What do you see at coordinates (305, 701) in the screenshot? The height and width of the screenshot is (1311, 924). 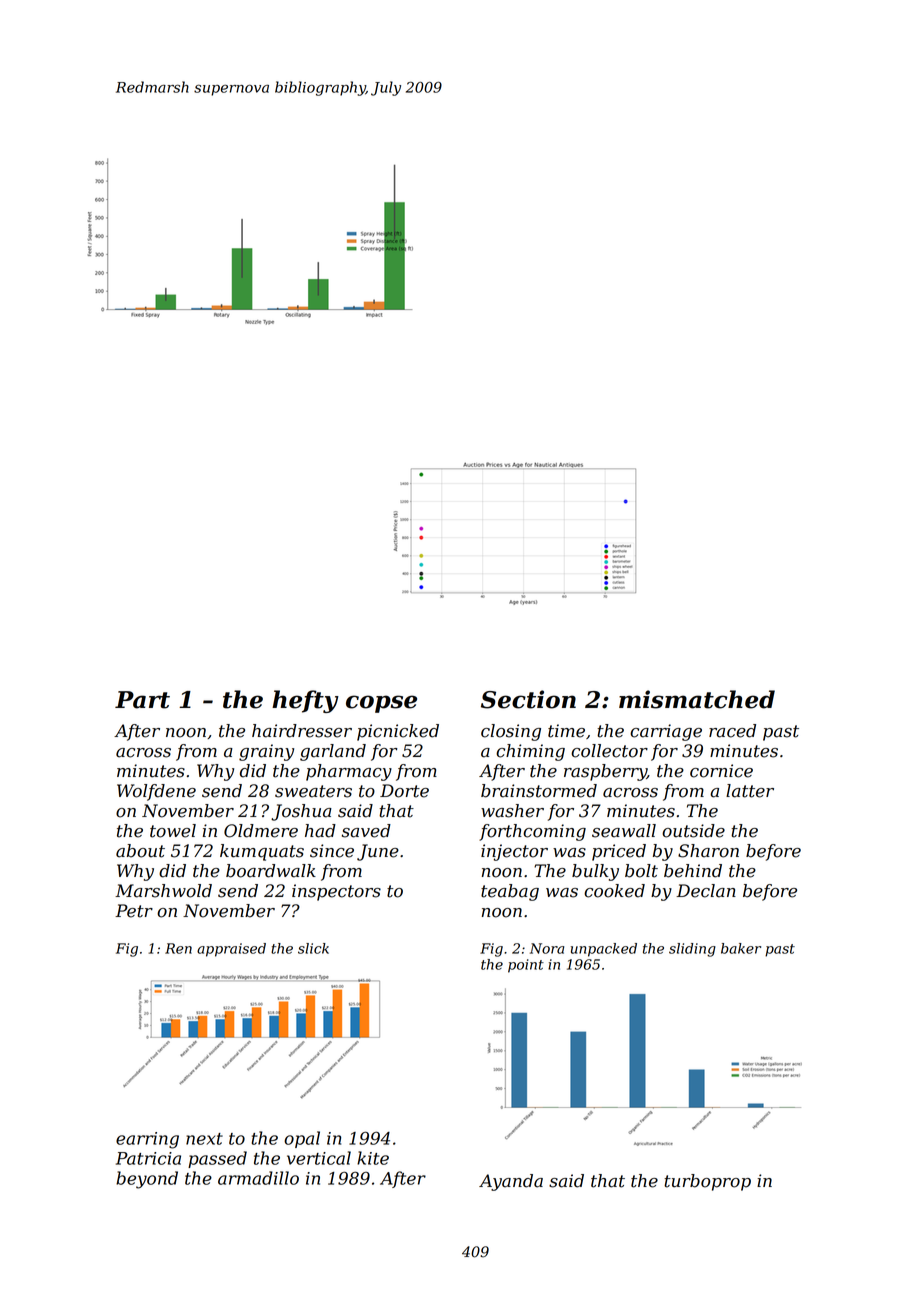 I see `hefty` at bounding box center [305, 701].
